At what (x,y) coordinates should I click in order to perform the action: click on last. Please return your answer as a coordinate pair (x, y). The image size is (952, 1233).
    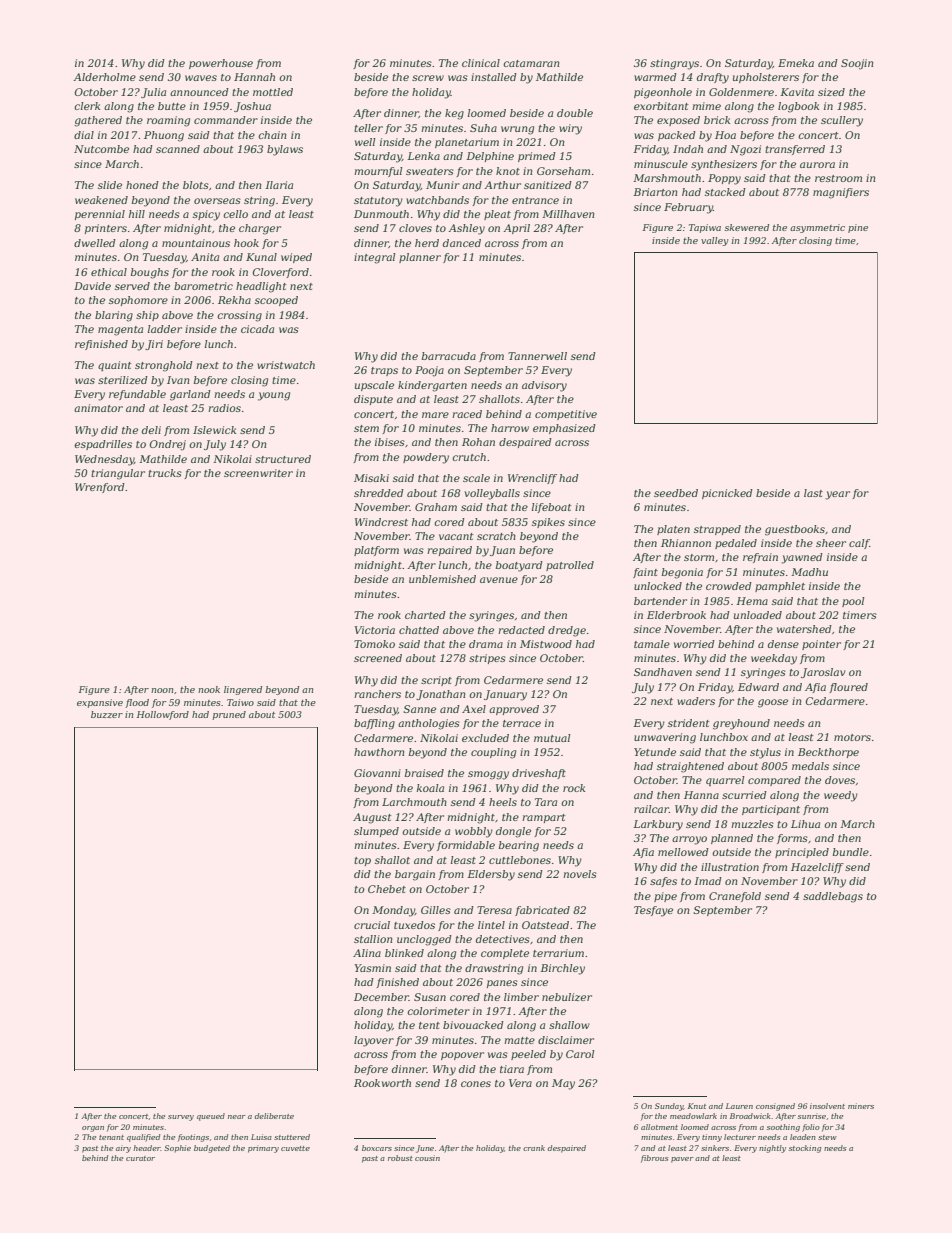
    Looking at the image, I should click on (813, 493).
